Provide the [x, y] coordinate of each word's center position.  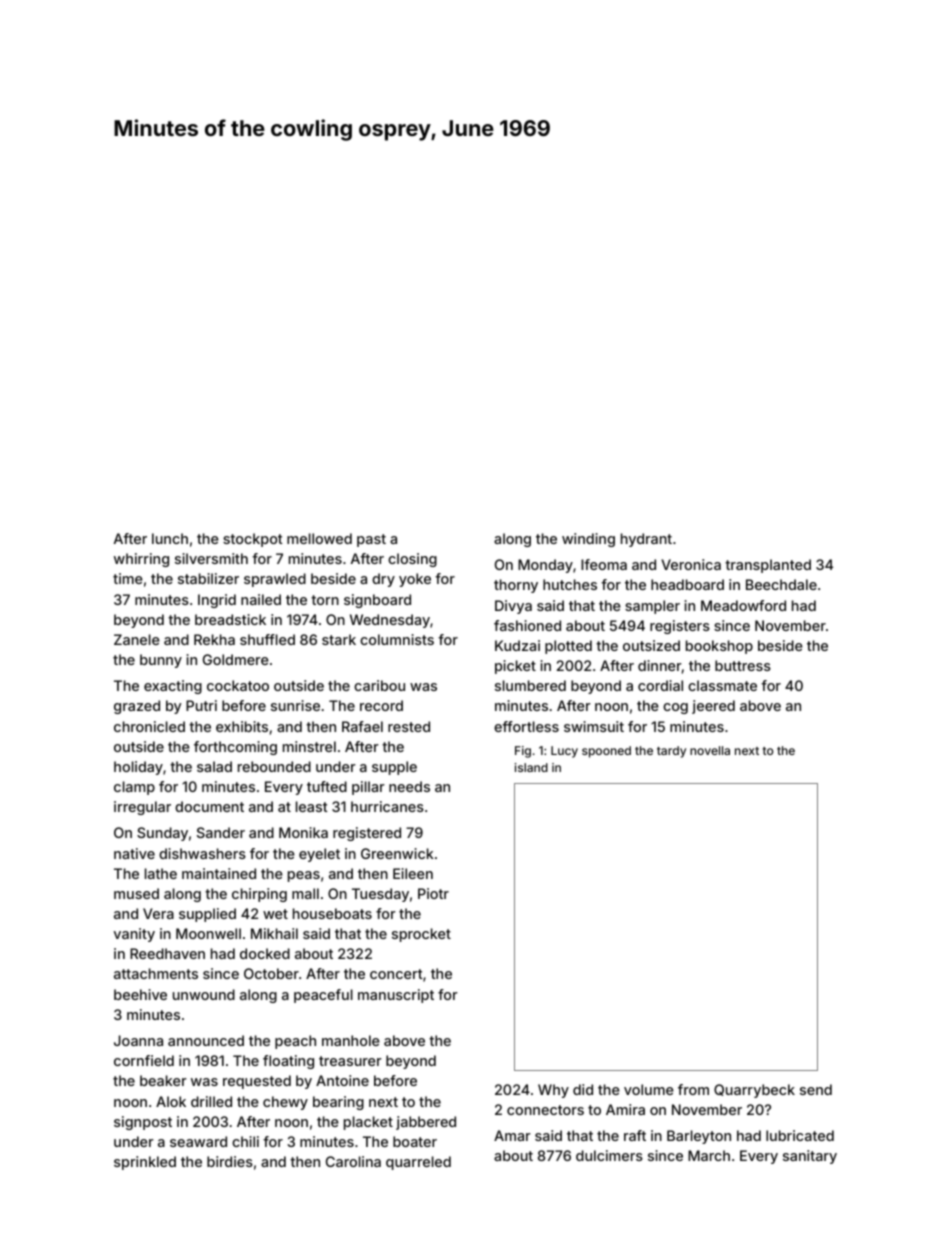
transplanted [768, 566]
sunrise [295, 705]
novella [710, 750]
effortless [526, 726]
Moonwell [208, 933]
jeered [713, 707]
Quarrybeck [754, 1091]
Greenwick [397, 853]
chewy [285, 1103]
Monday [545, 566]
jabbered [426, 1123]
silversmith [211, 558]
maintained [219, 873]
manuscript [396, 996]
